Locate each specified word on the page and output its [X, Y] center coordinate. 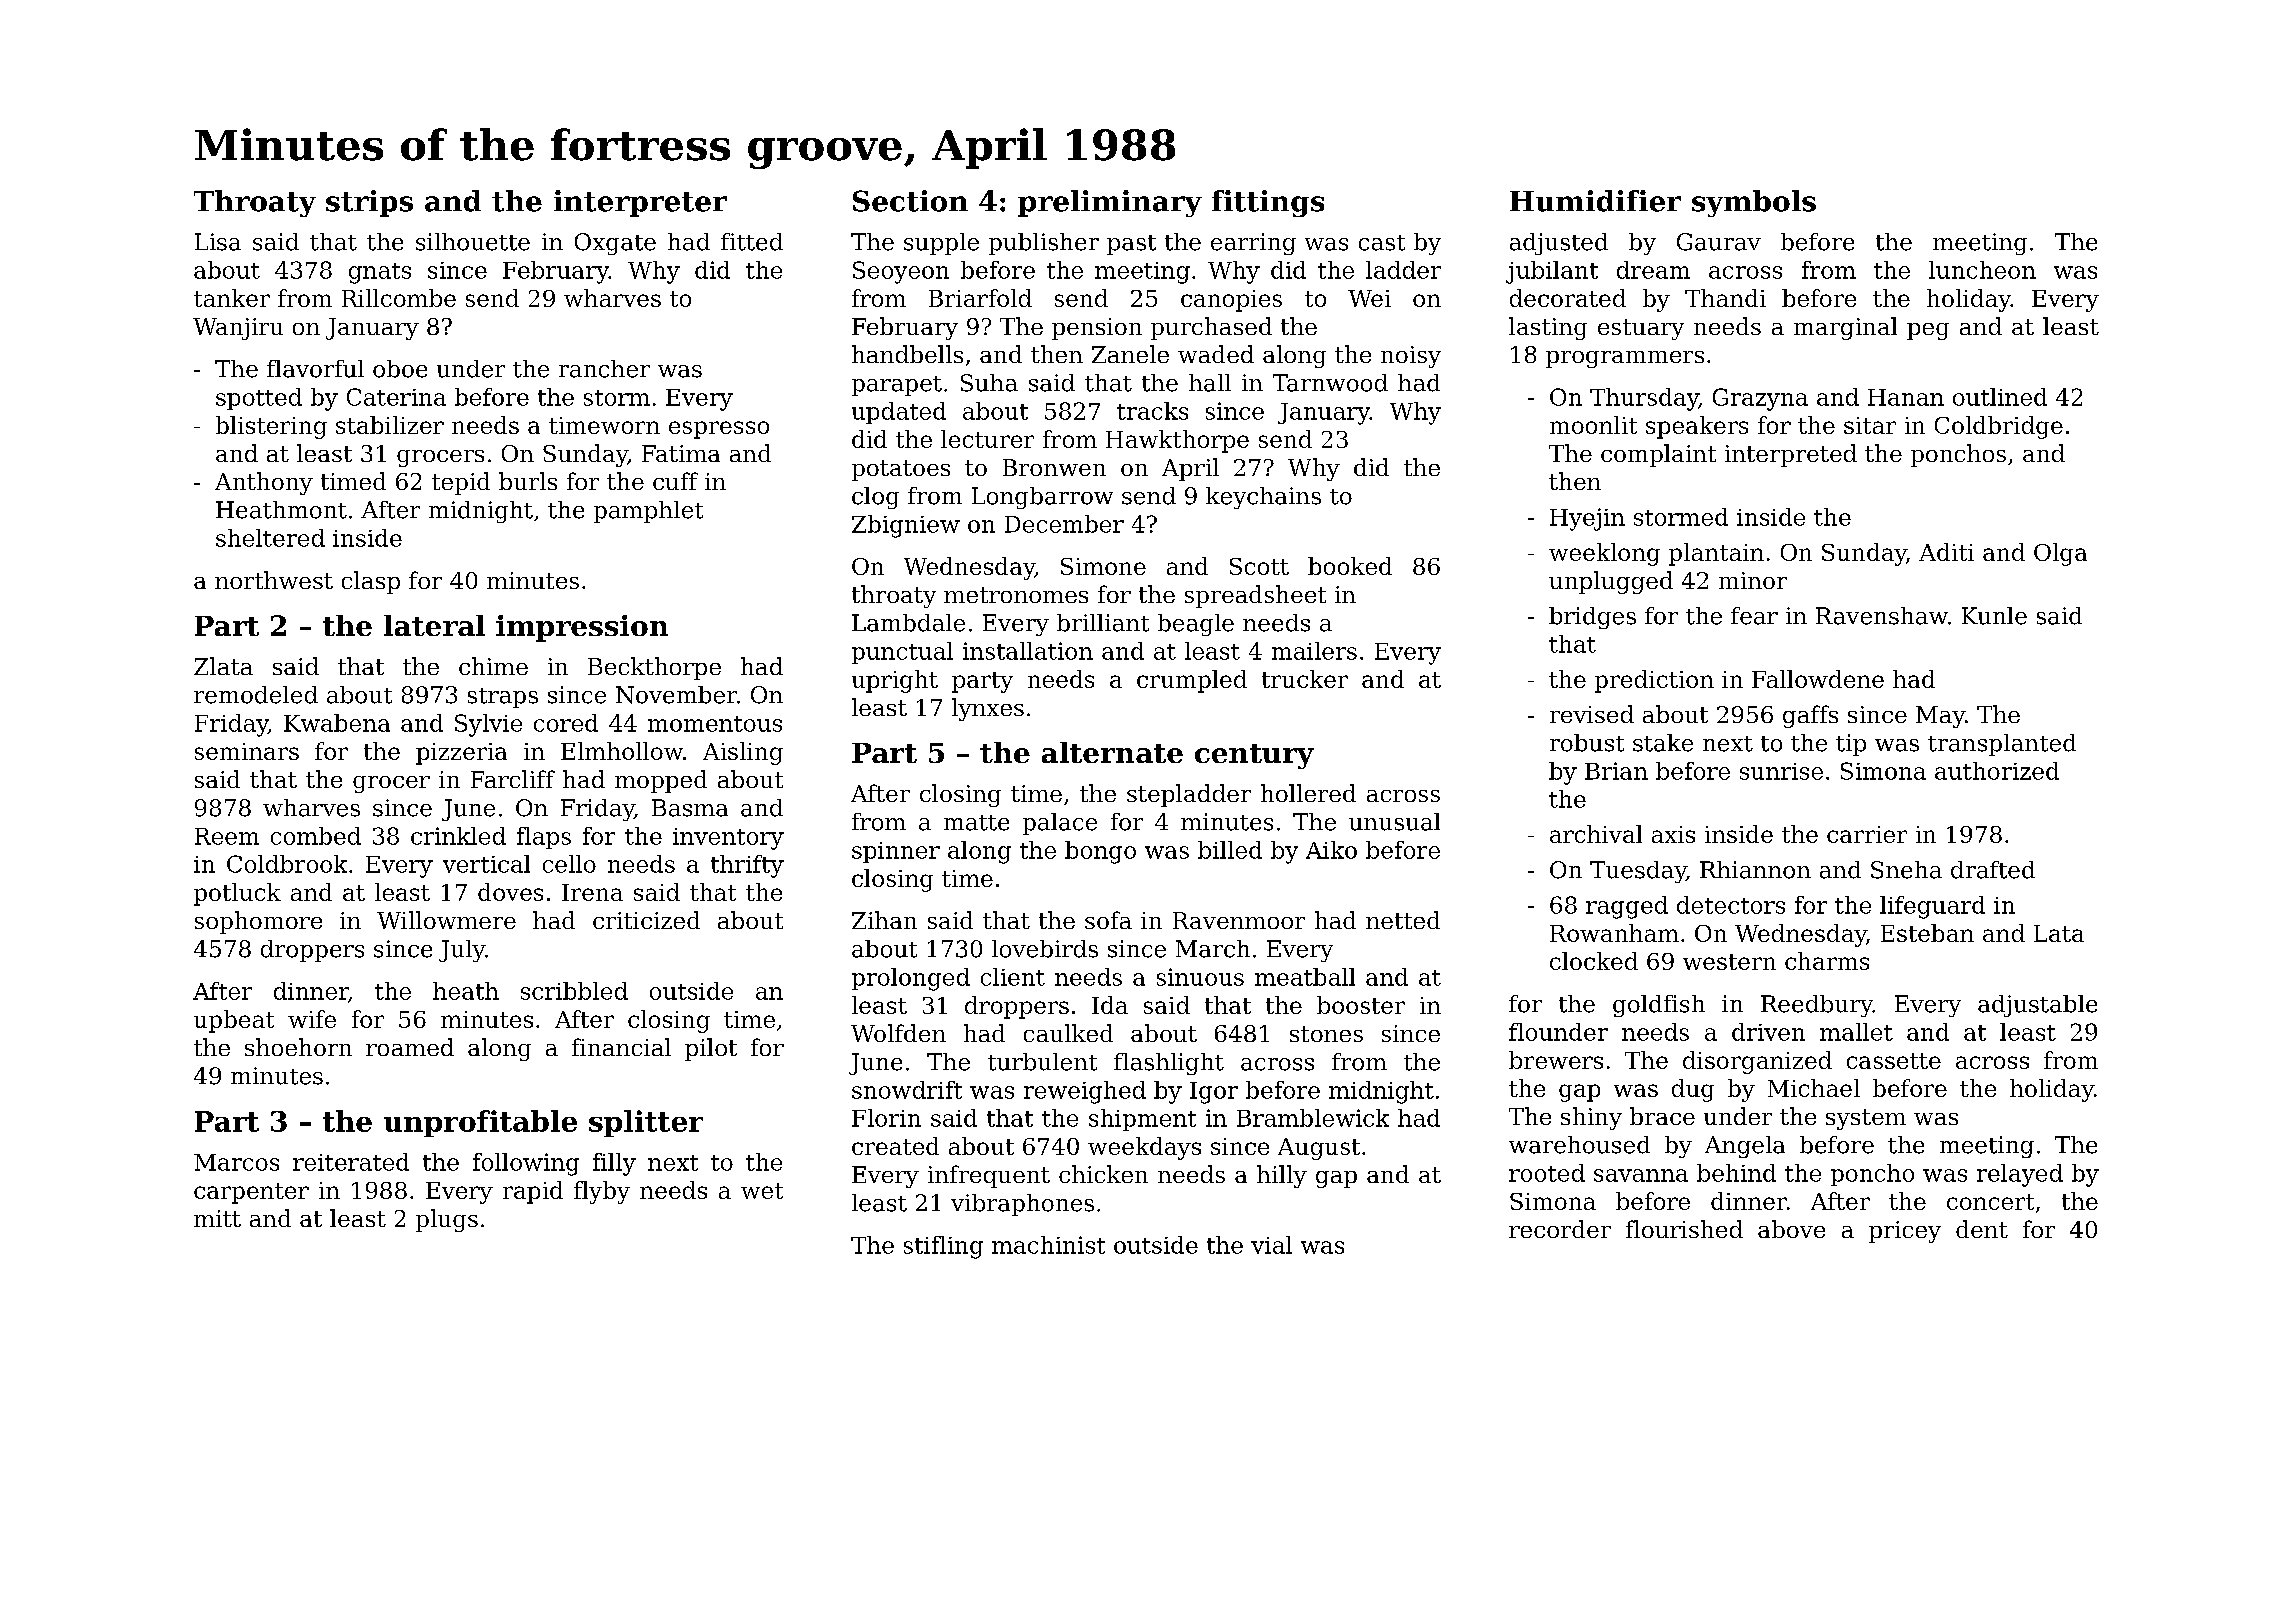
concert [1990, 1202]
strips [369, 203]
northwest [274, 580]
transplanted [2002, 745]
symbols [1754, 203]
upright [895, 681]
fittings [1268, 203]
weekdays [1144, 1148]
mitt [217, 1218]
